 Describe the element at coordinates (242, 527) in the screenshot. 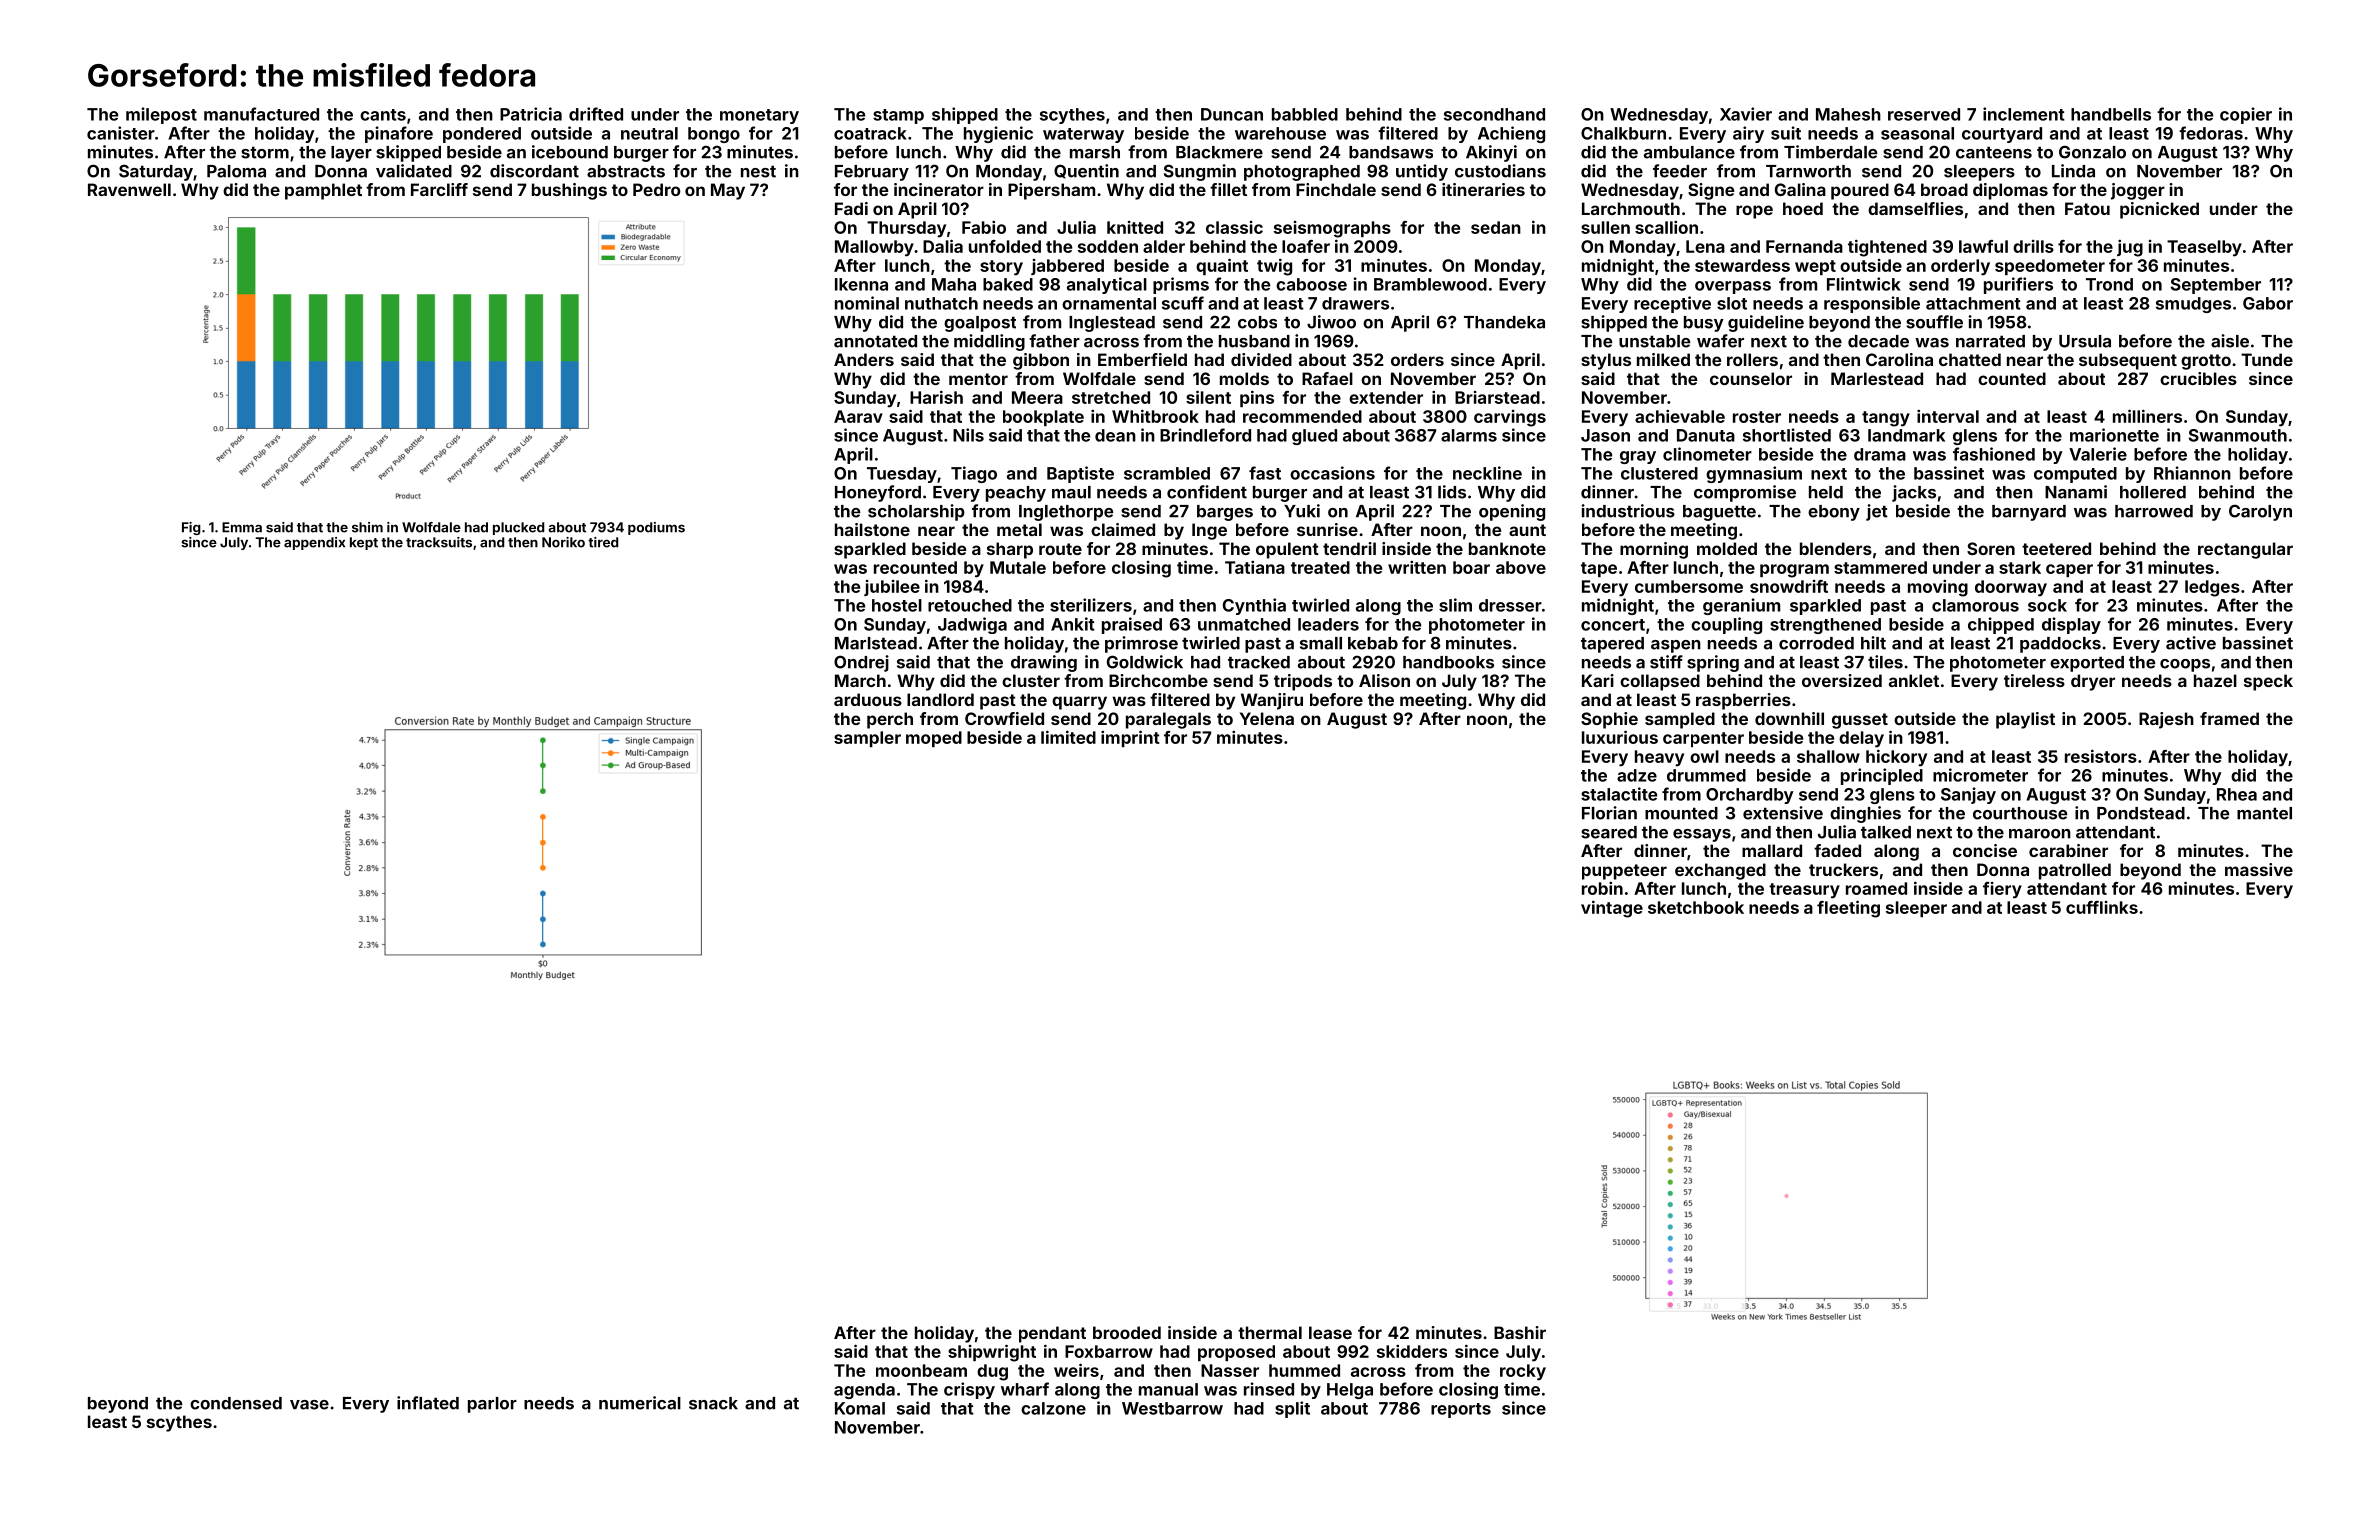

I see `Emma` at that location.
